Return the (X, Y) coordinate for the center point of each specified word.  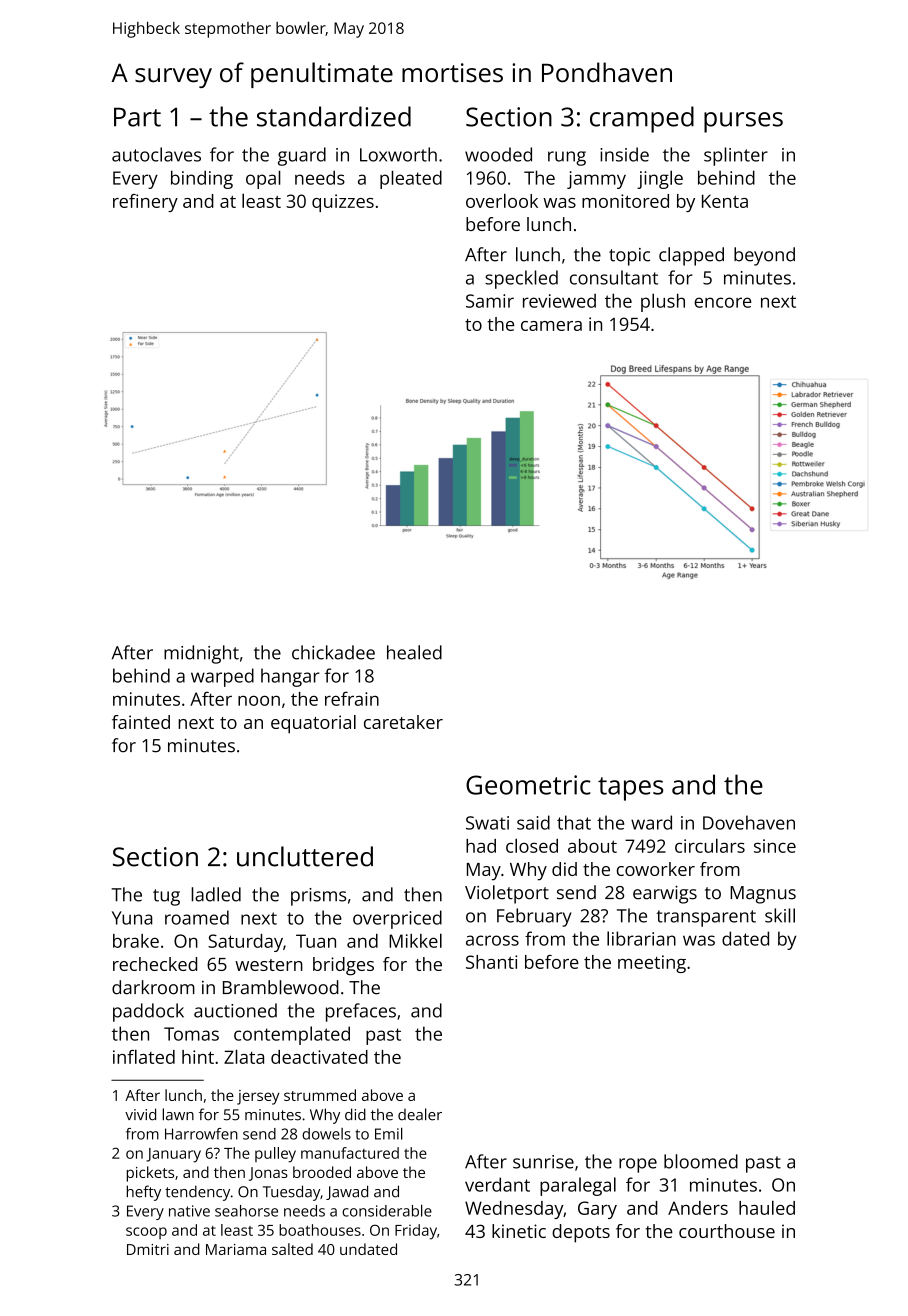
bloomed (701, 1161)
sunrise (543, 1162)
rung (567, 158)
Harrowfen (201, 1134)
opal (263, 179)
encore (722, 302)
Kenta (725, 201)
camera (551, 326)
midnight (201, 654)
